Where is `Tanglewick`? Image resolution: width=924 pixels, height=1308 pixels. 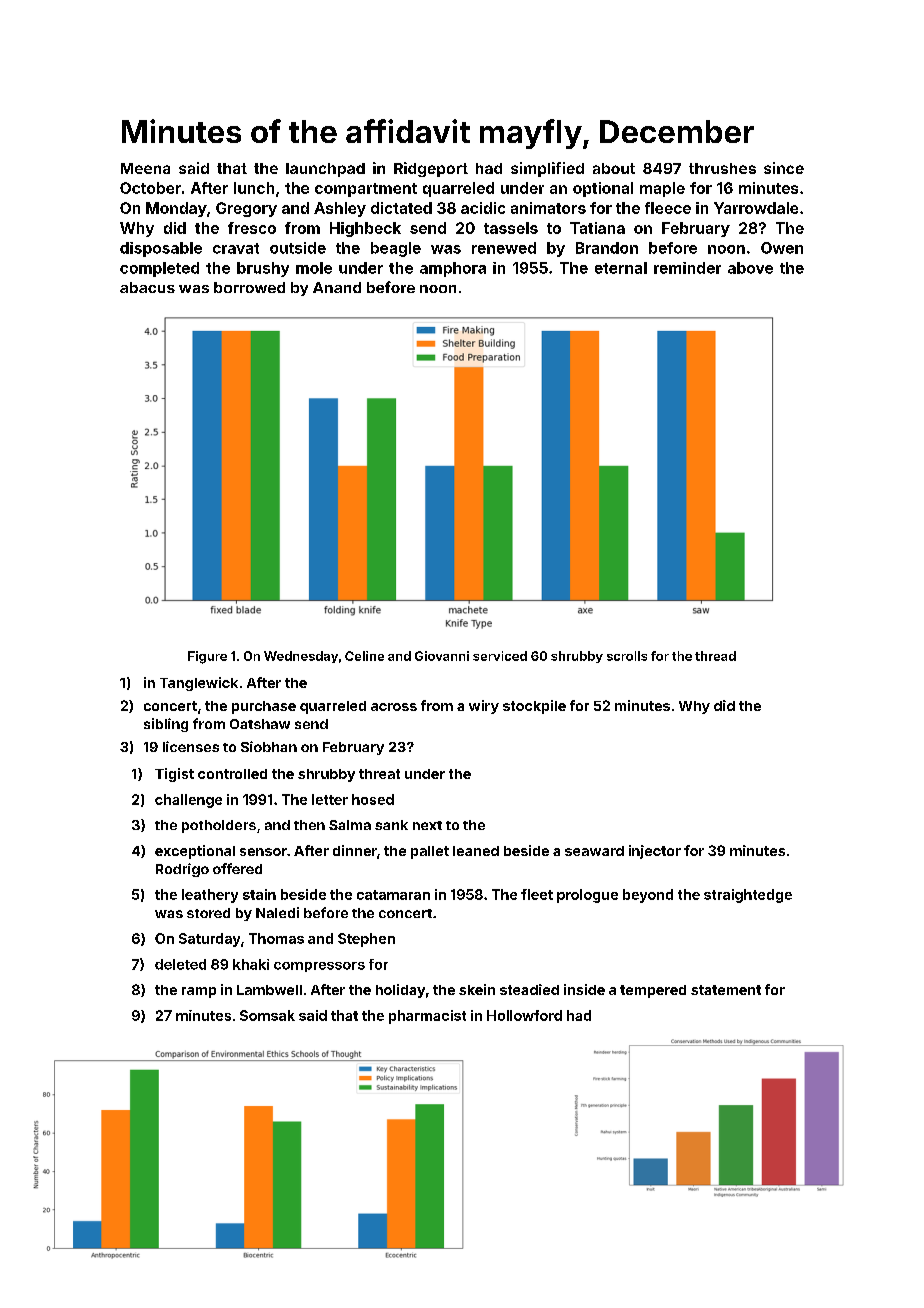
Tanglewick is located at coordinates (199, 684).
